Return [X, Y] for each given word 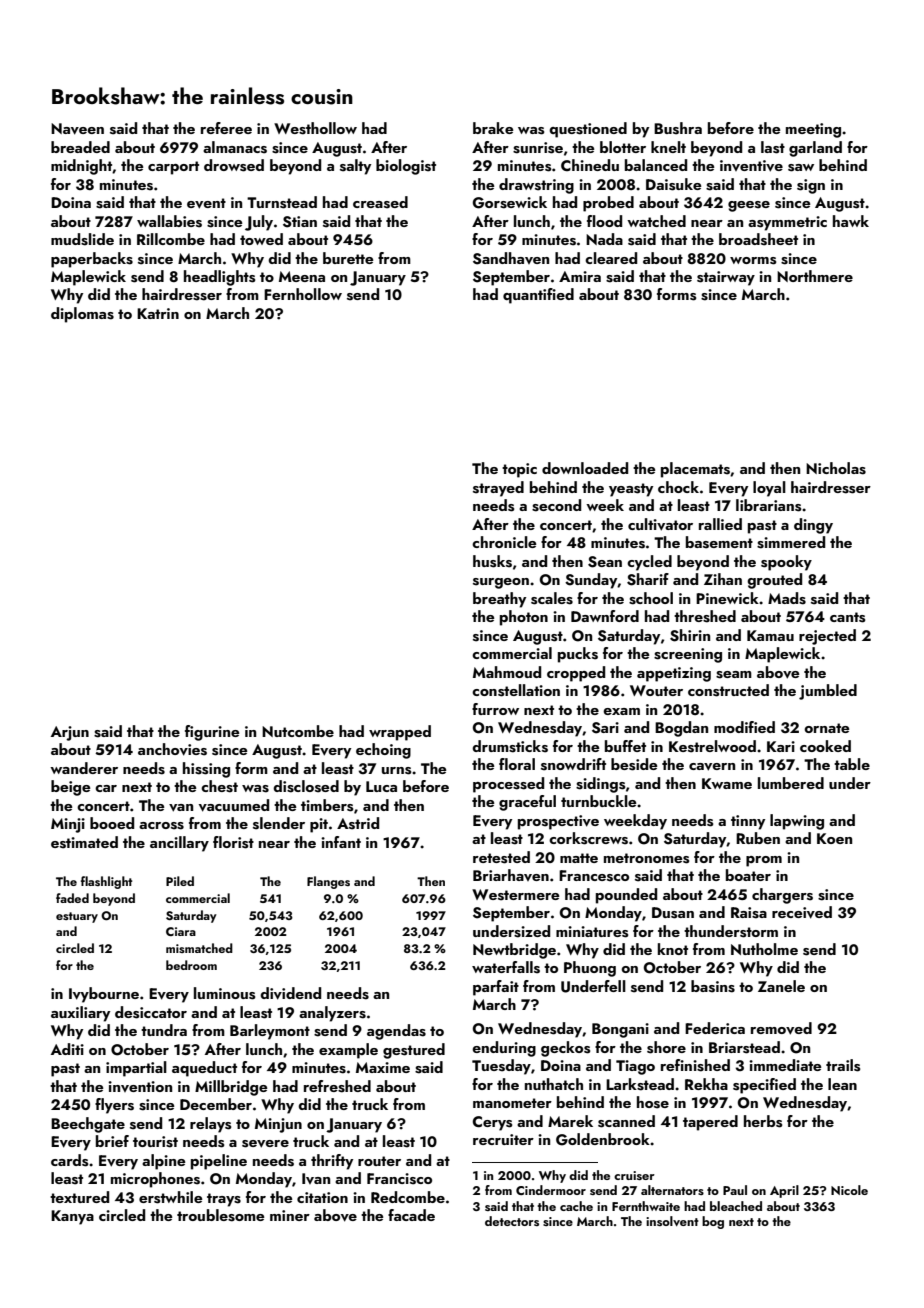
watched [656, 221]
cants [847, 617]
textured [79, 1197]
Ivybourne [104, 995]
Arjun [70, 733]
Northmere [815, 276]
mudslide [82, 239]
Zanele [781, 986]
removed [781, 1028]
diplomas [82, 315]
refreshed [337, 1086]
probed [608, 204]
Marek [570, 1121]
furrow [495, 709]
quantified [538, 296]
